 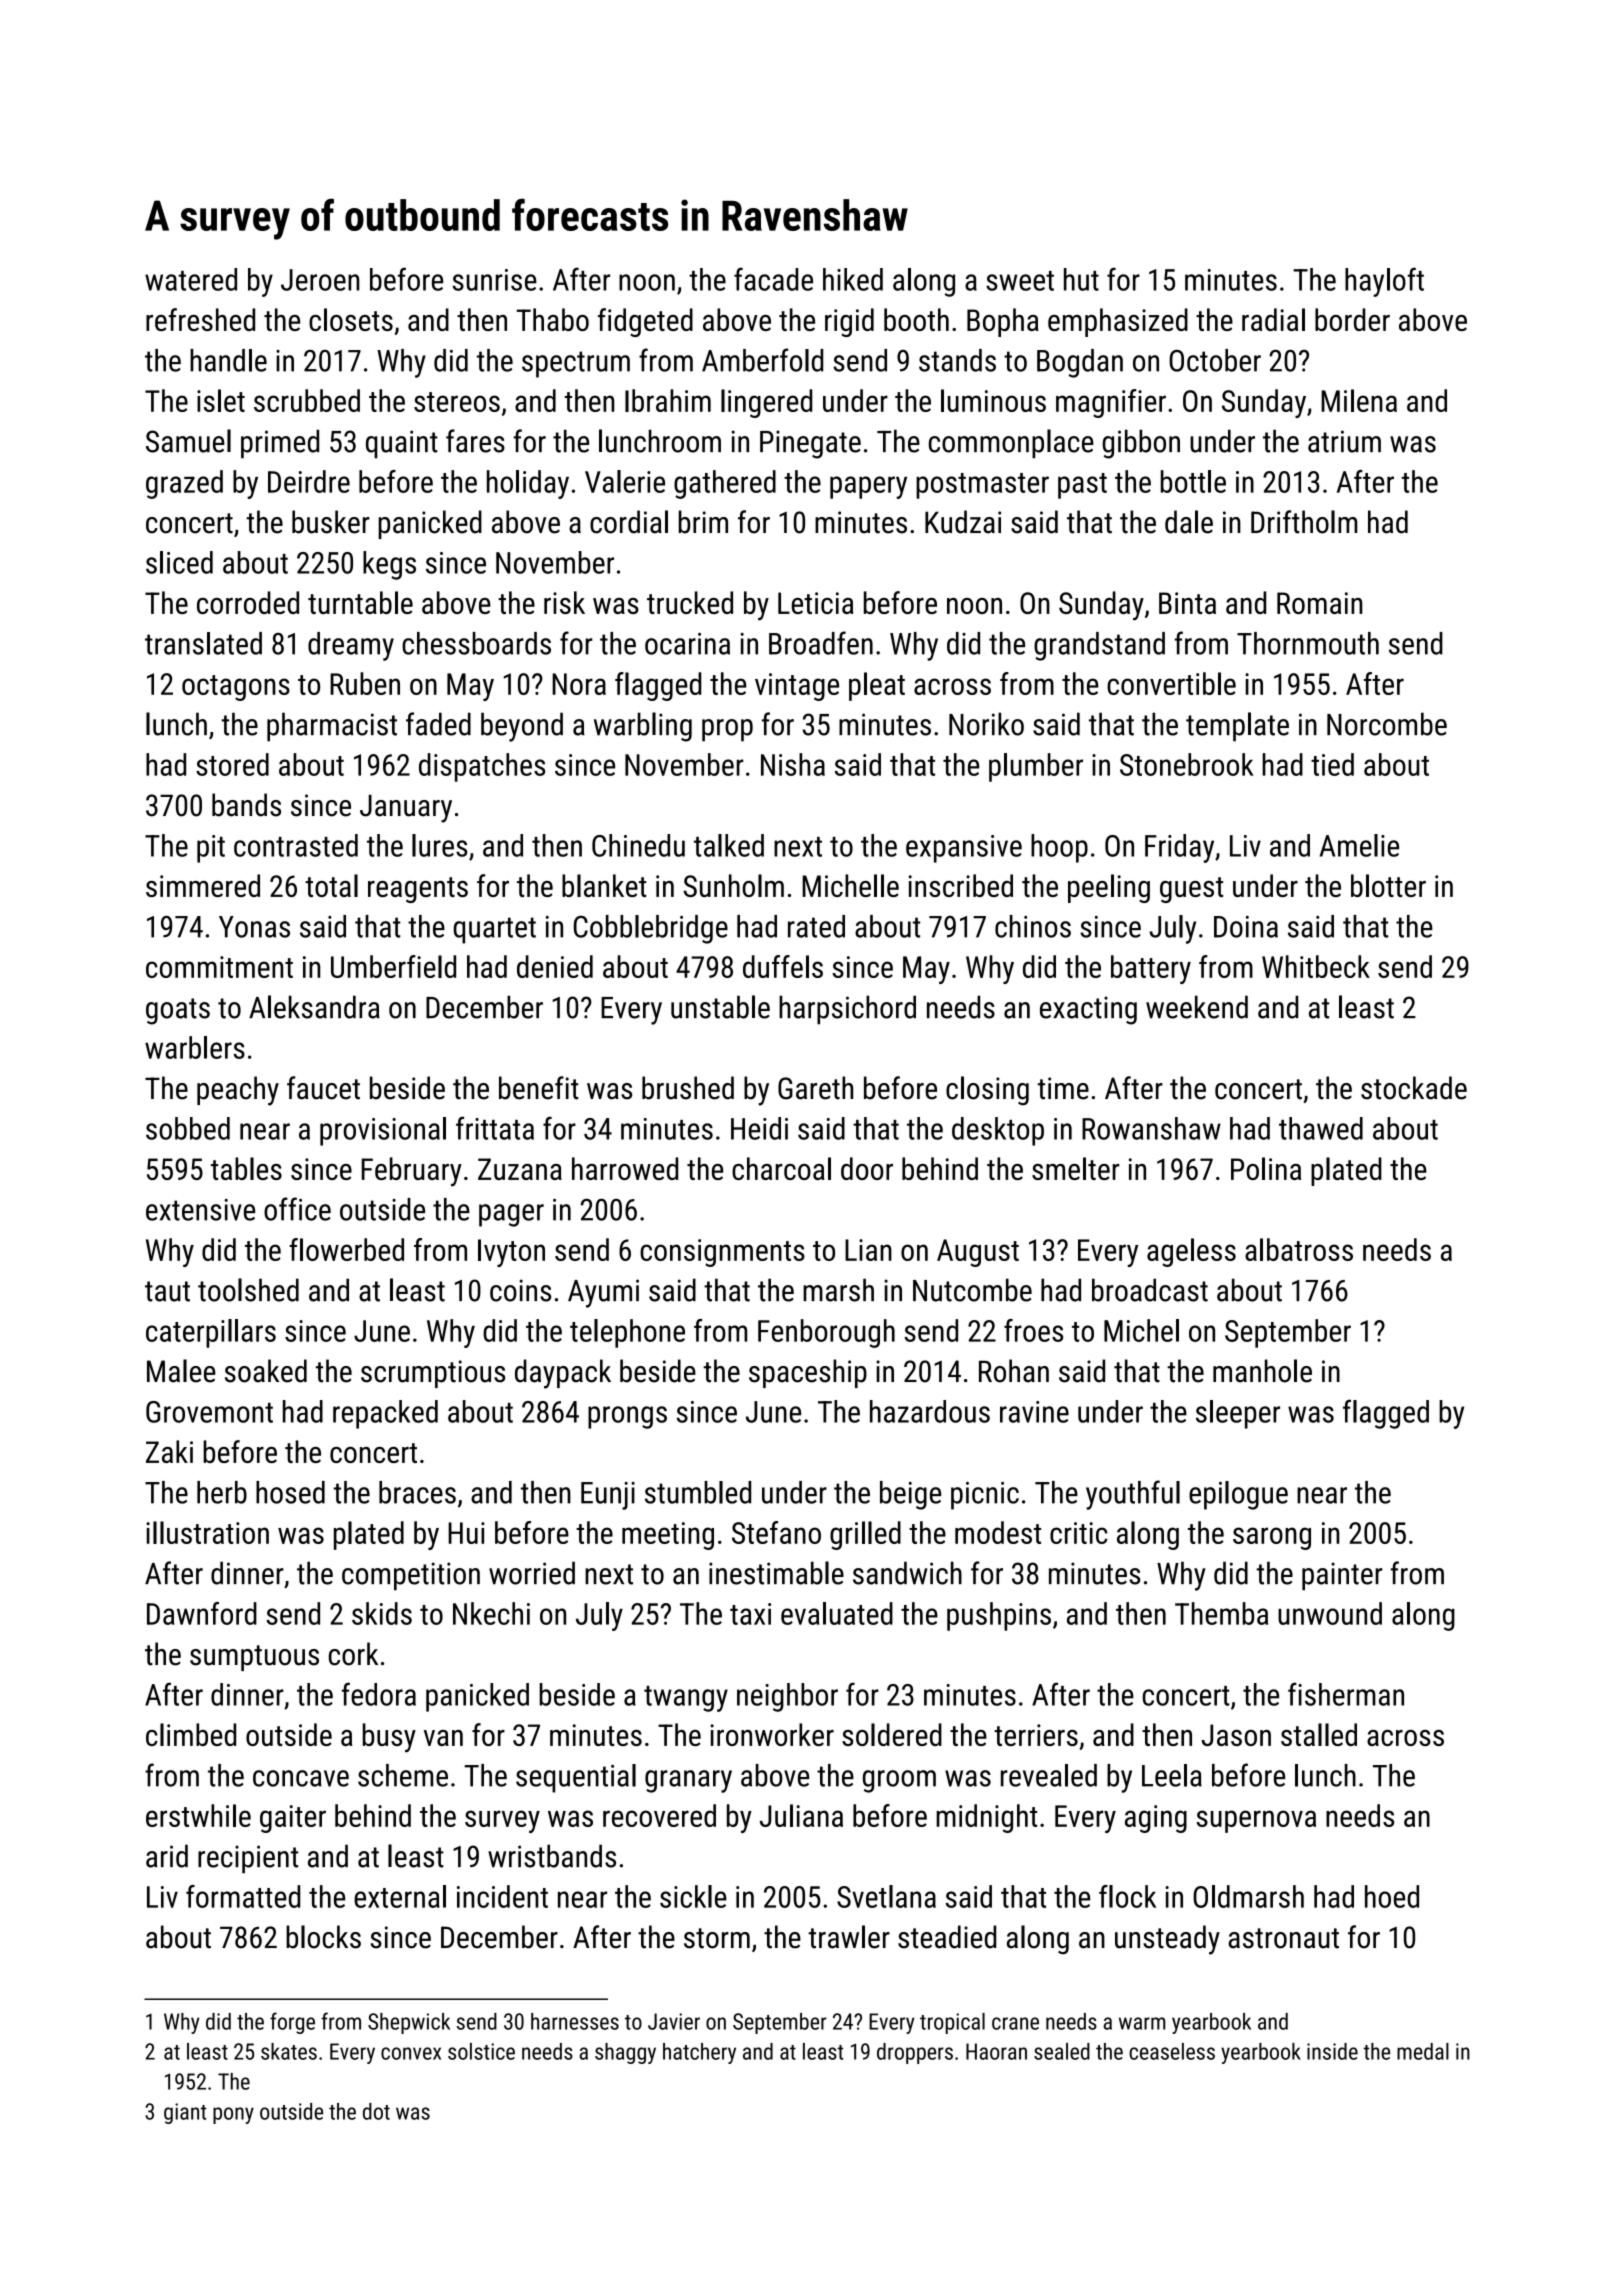 I want to click on skates, so click(x=289, y=2051).
